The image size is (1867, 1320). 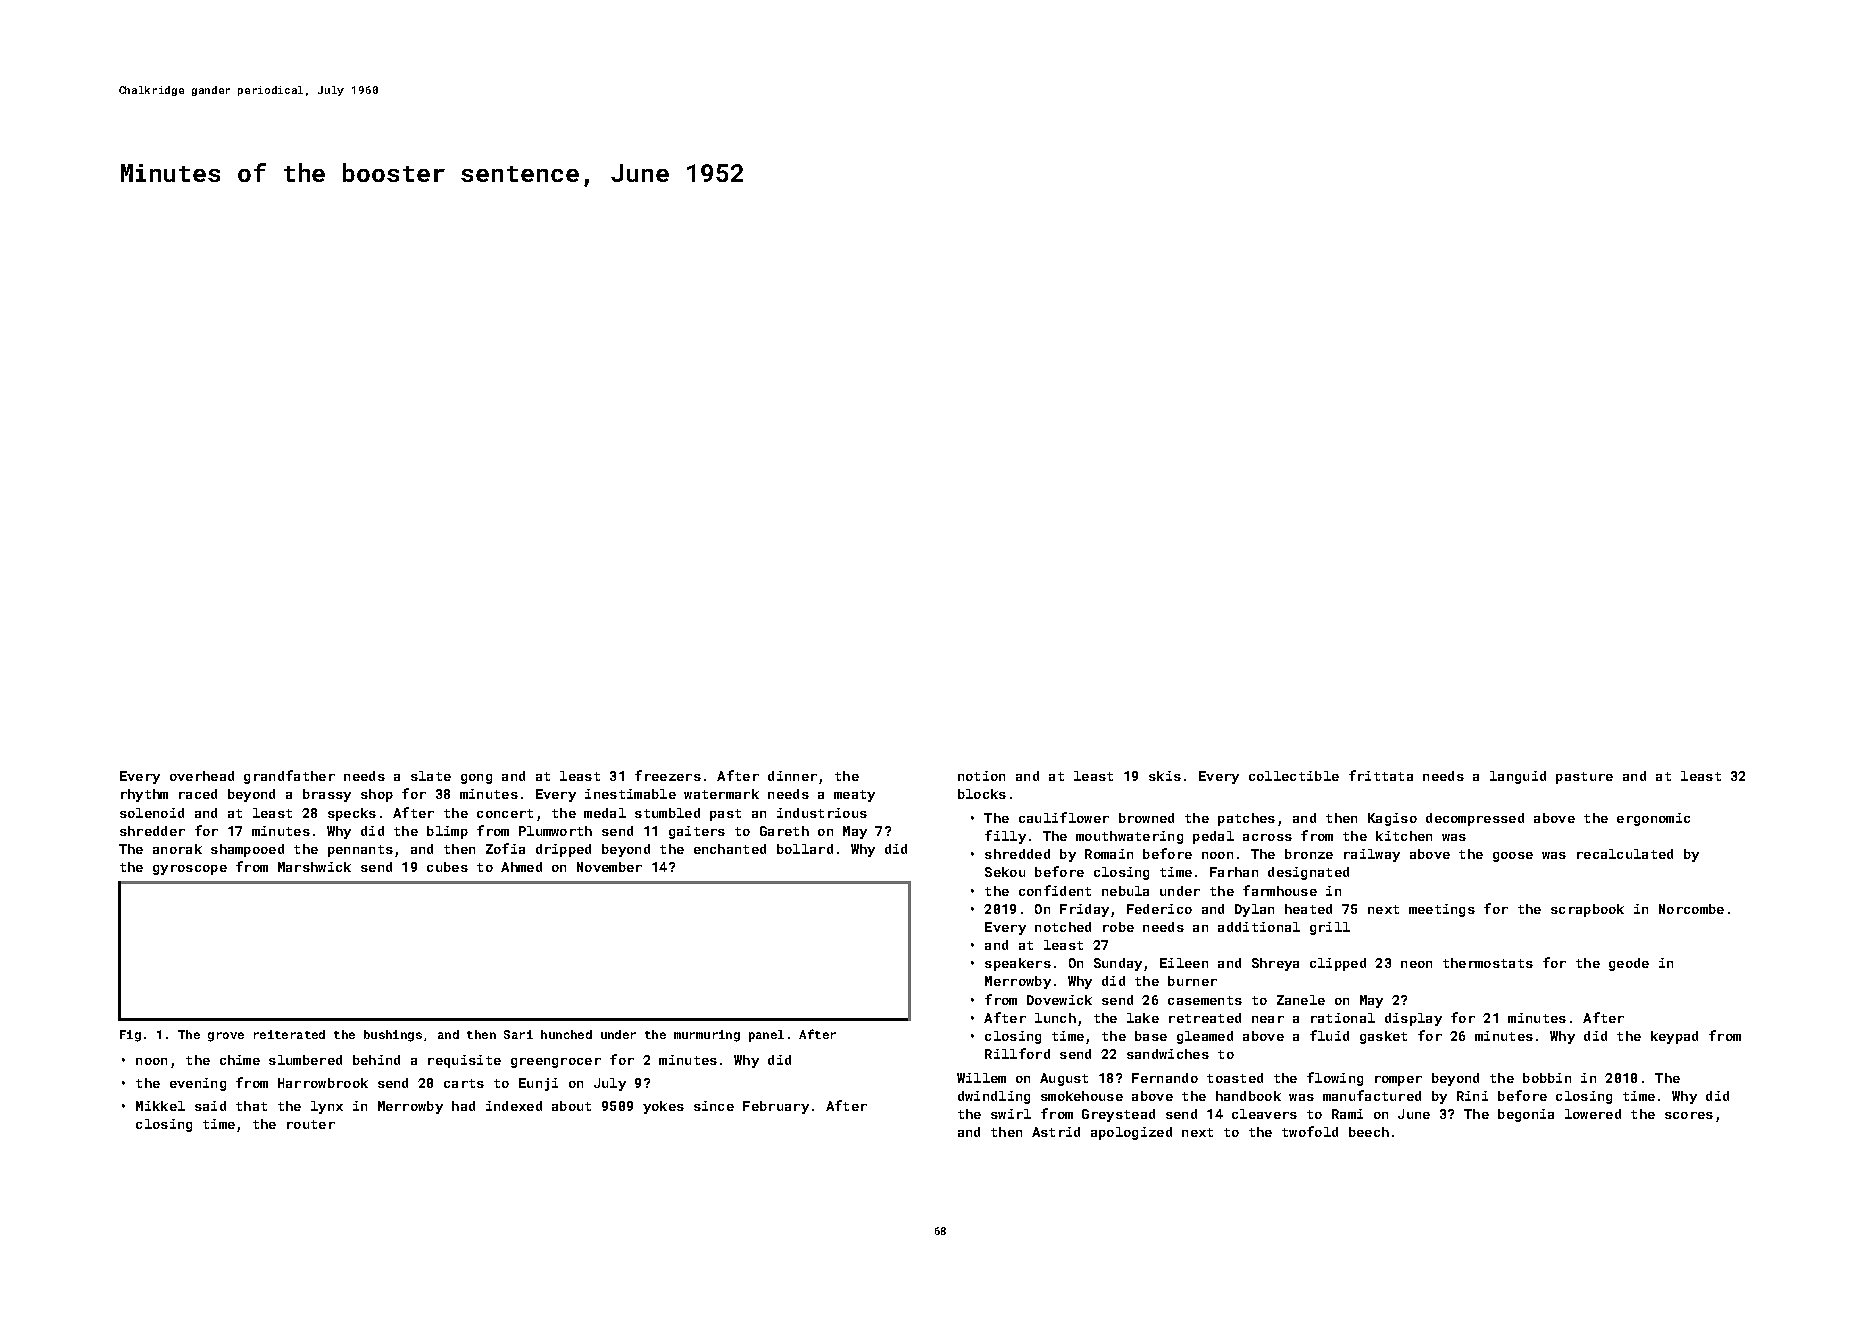 I want to click on Astrid, so click(x=1056, y=1132).
